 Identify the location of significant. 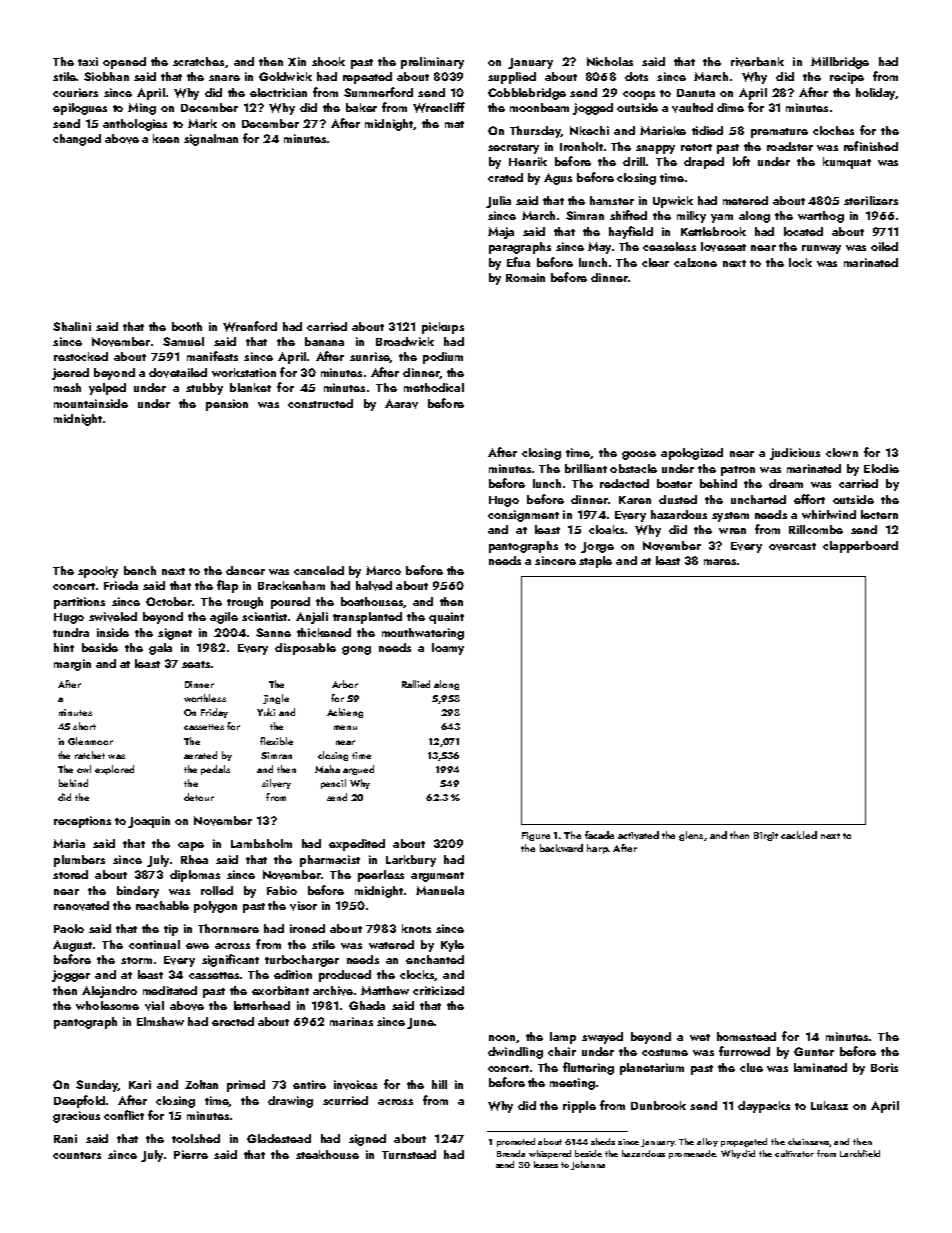
(230, 960).
